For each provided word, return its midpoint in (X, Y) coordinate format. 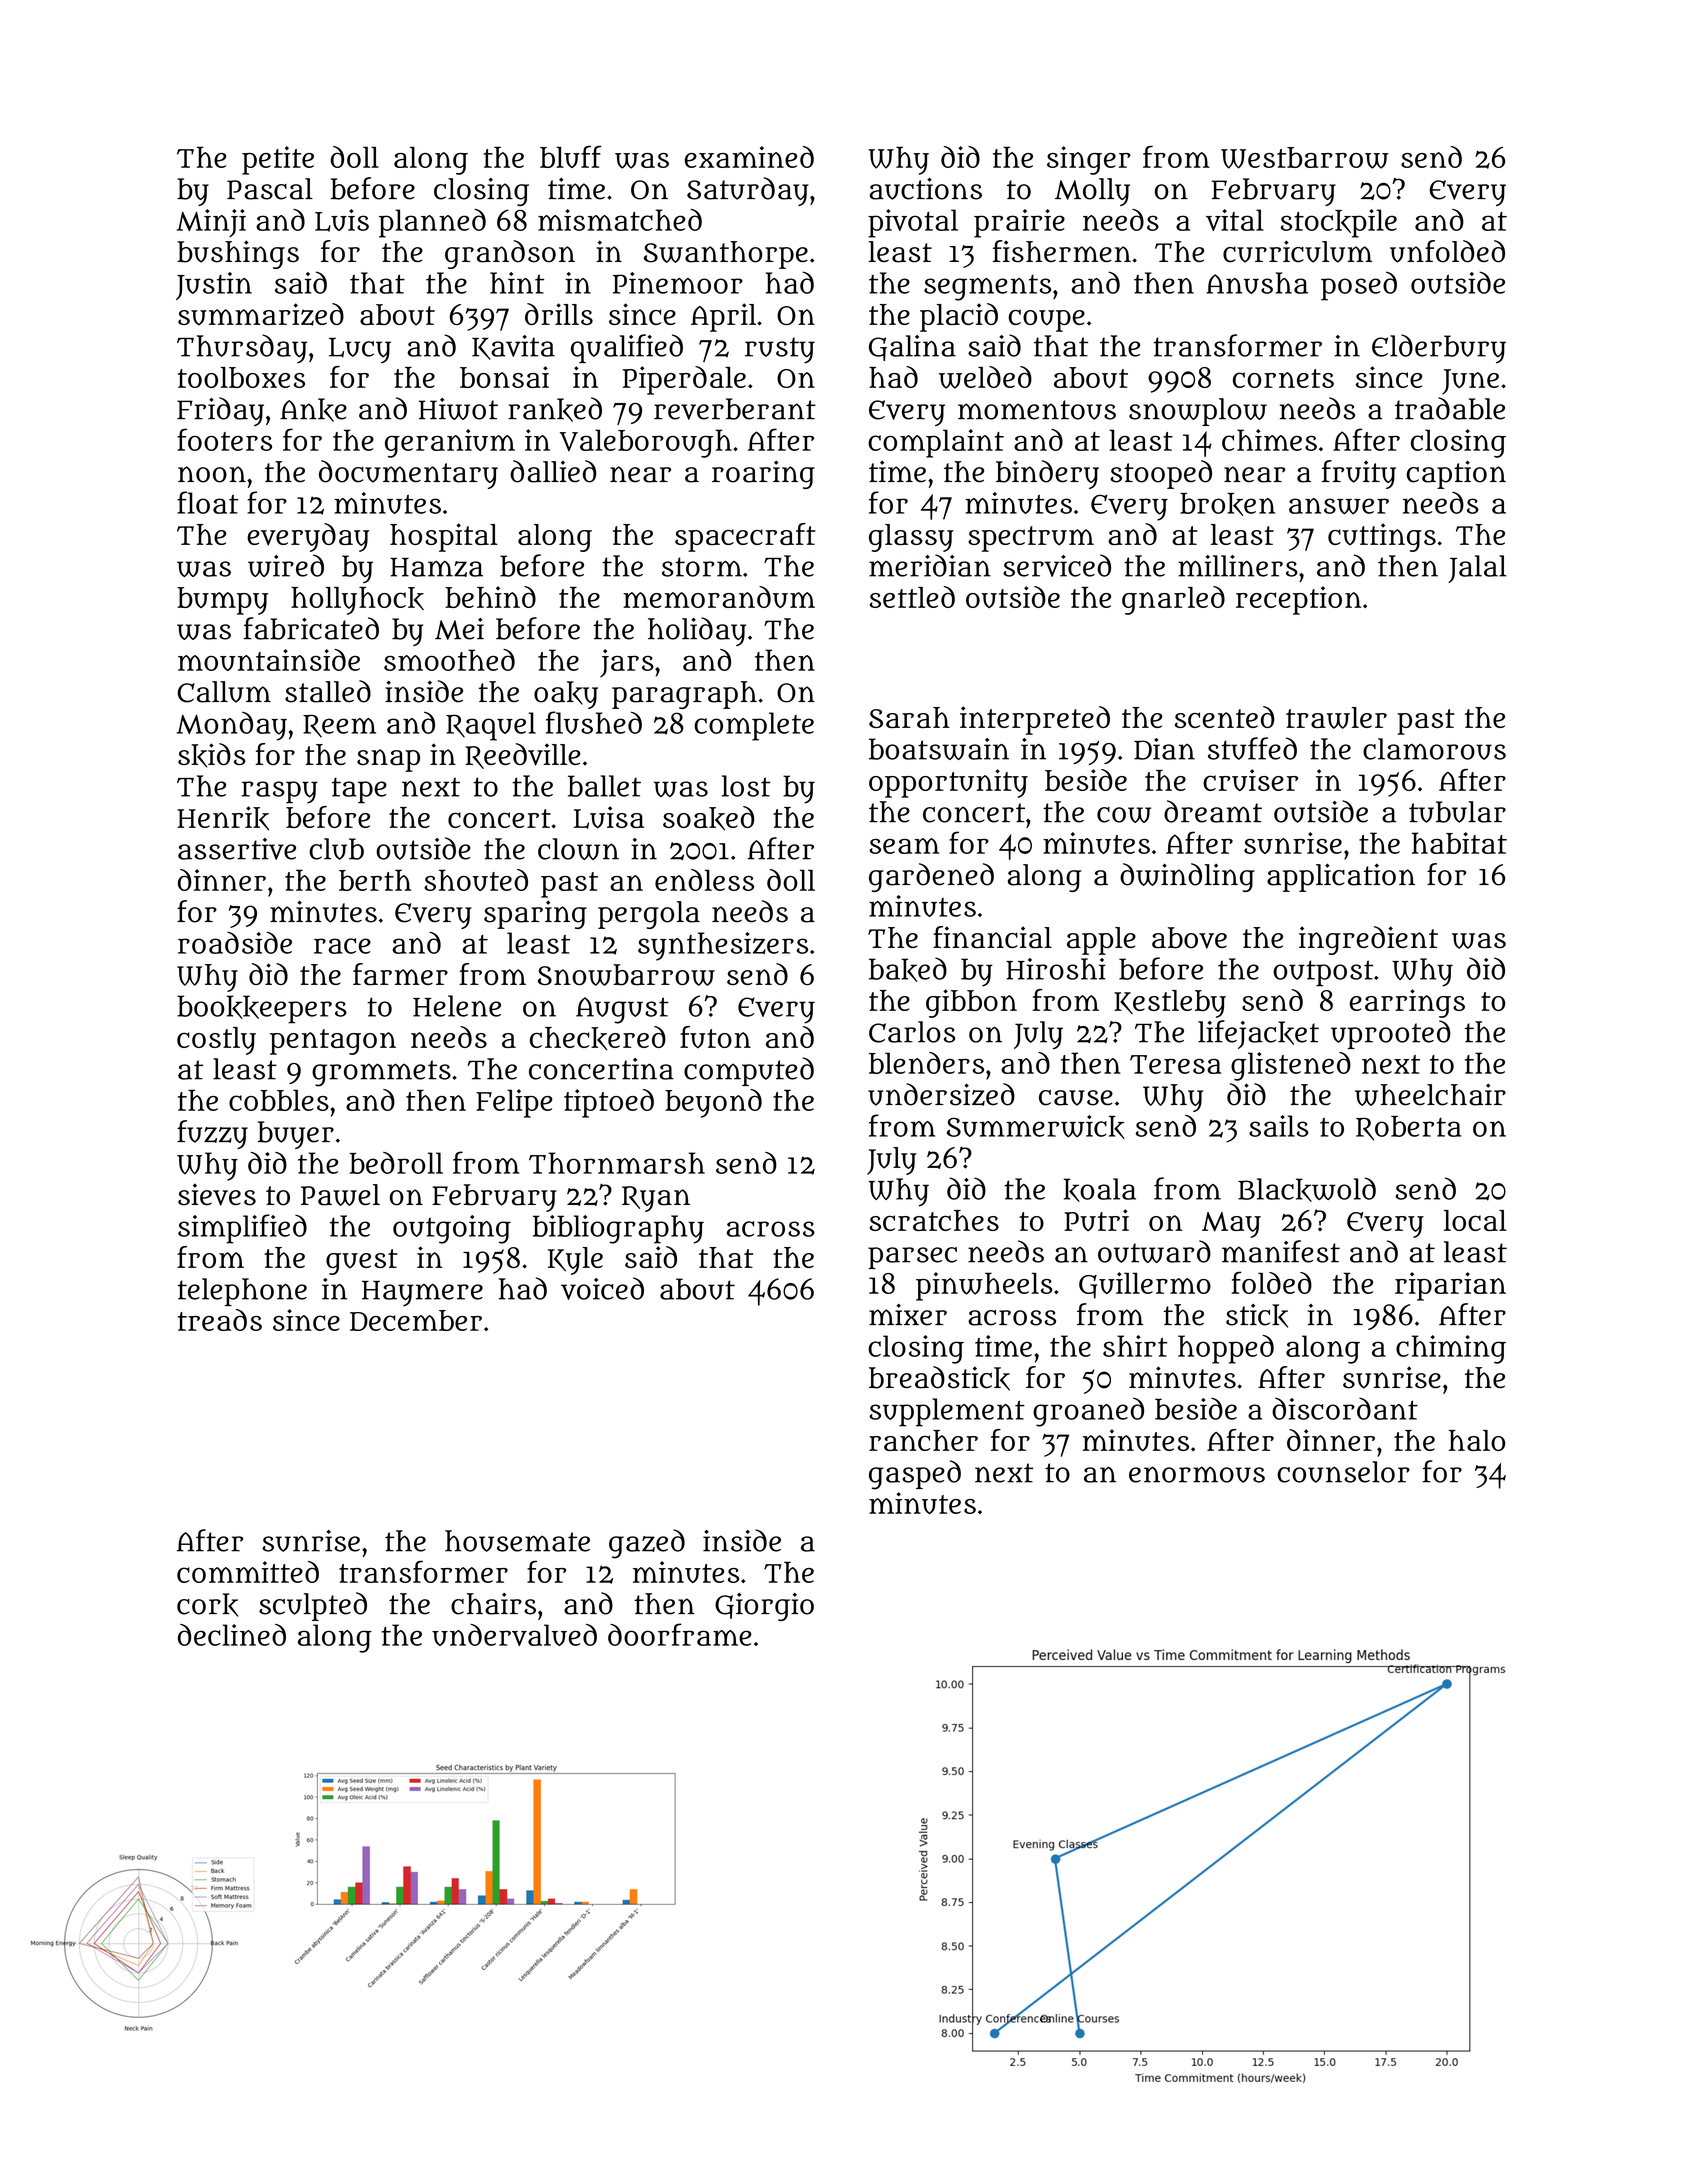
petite (278, 160)
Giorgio (764, 1607)
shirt (1135, 1346)
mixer (908, 1315)
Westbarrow (1305, 158)
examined (749, 157)
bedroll (396, 1163)
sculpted (313, 1606)
